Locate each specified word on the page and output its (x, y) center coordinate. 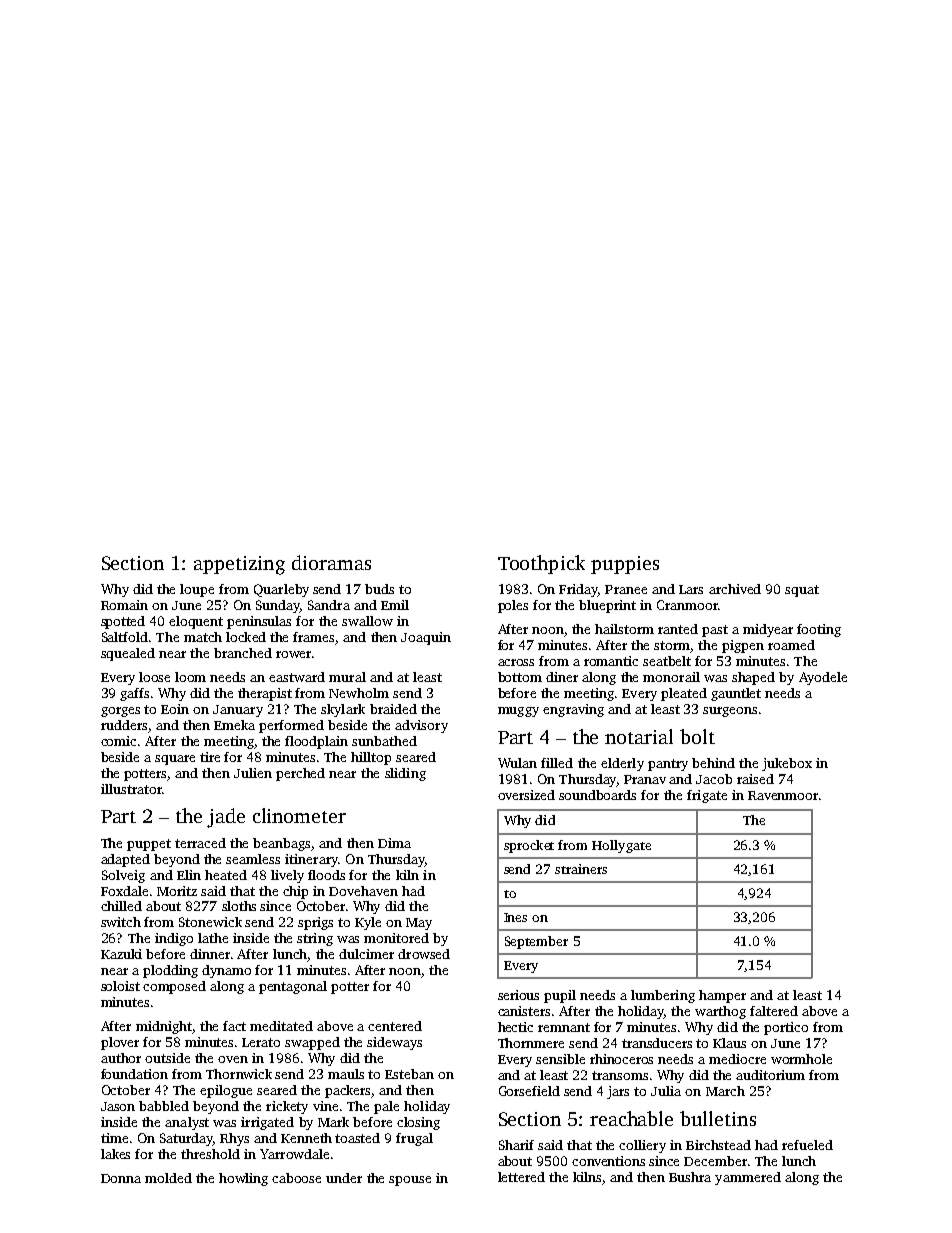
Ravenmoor (783, 795)
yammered (748, 1178)
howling (243, 1179)
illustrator (131, 789)
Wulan (517, 763)
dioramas (331, 562)
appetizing (239, 565)
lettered (521, 1177)
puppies (625, 565)
